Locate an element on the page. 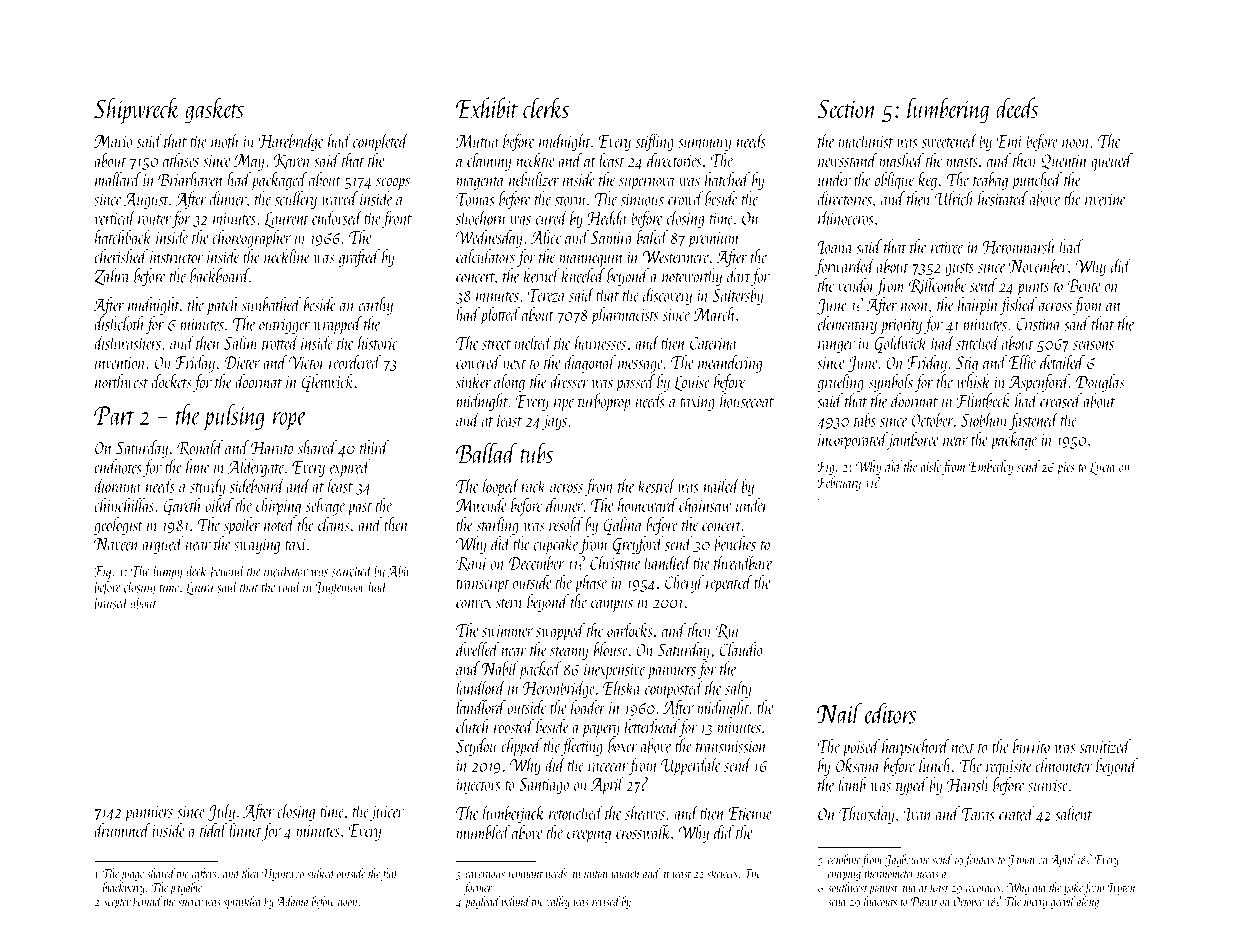  Wednesday is located at coordinates (489, 239).
